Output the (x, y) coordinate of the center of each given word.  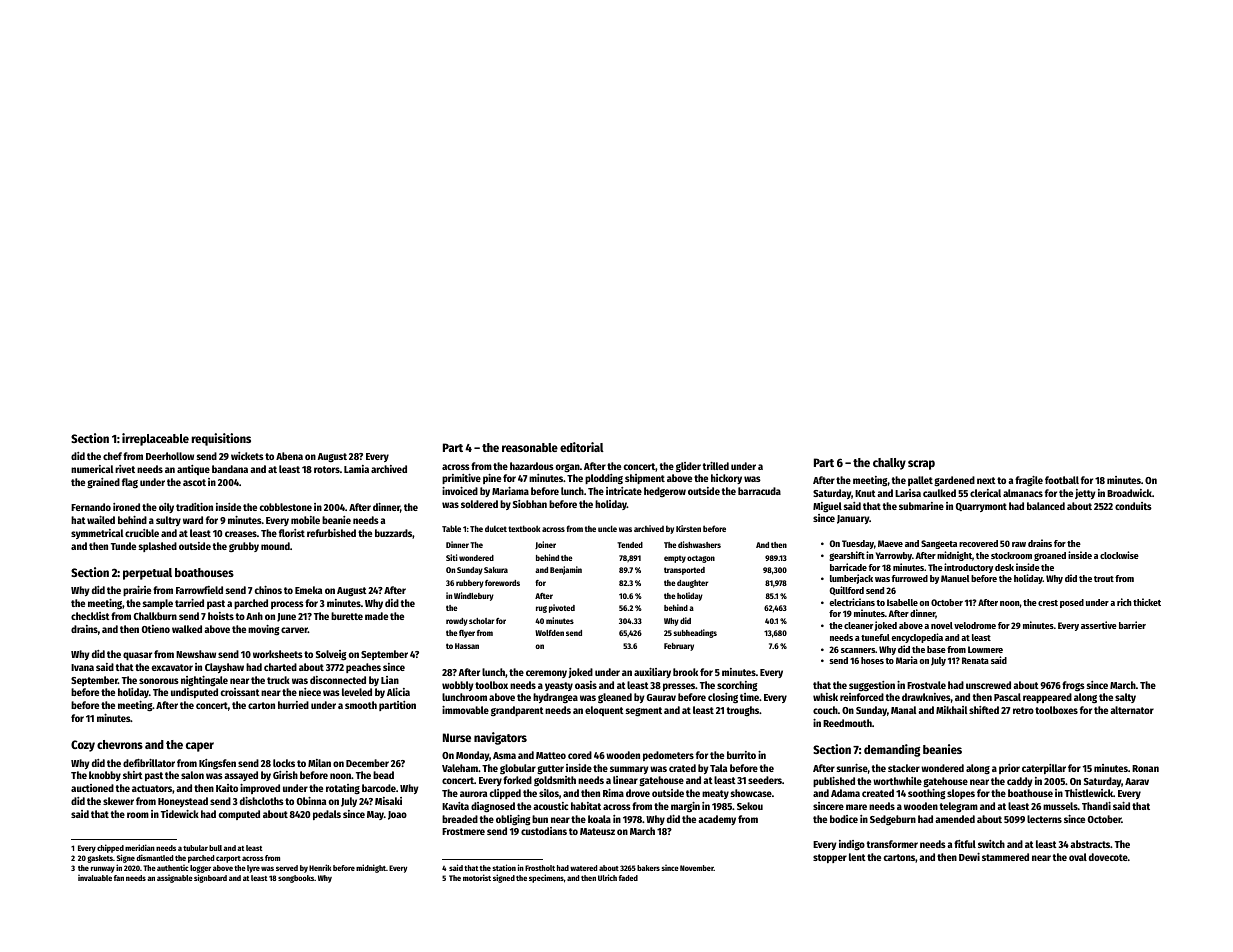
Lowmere (985, 649)
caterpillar (1044, 769)
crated (682, 768)
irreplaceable (155, 439)
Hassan (467, 646)
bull (215, 848)
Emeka (308, 590)
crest (1048, 603)
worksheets (278, 654)
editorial (582, 447)
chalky (889, 464)
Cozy (83, 746)
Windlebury (474, 596)
